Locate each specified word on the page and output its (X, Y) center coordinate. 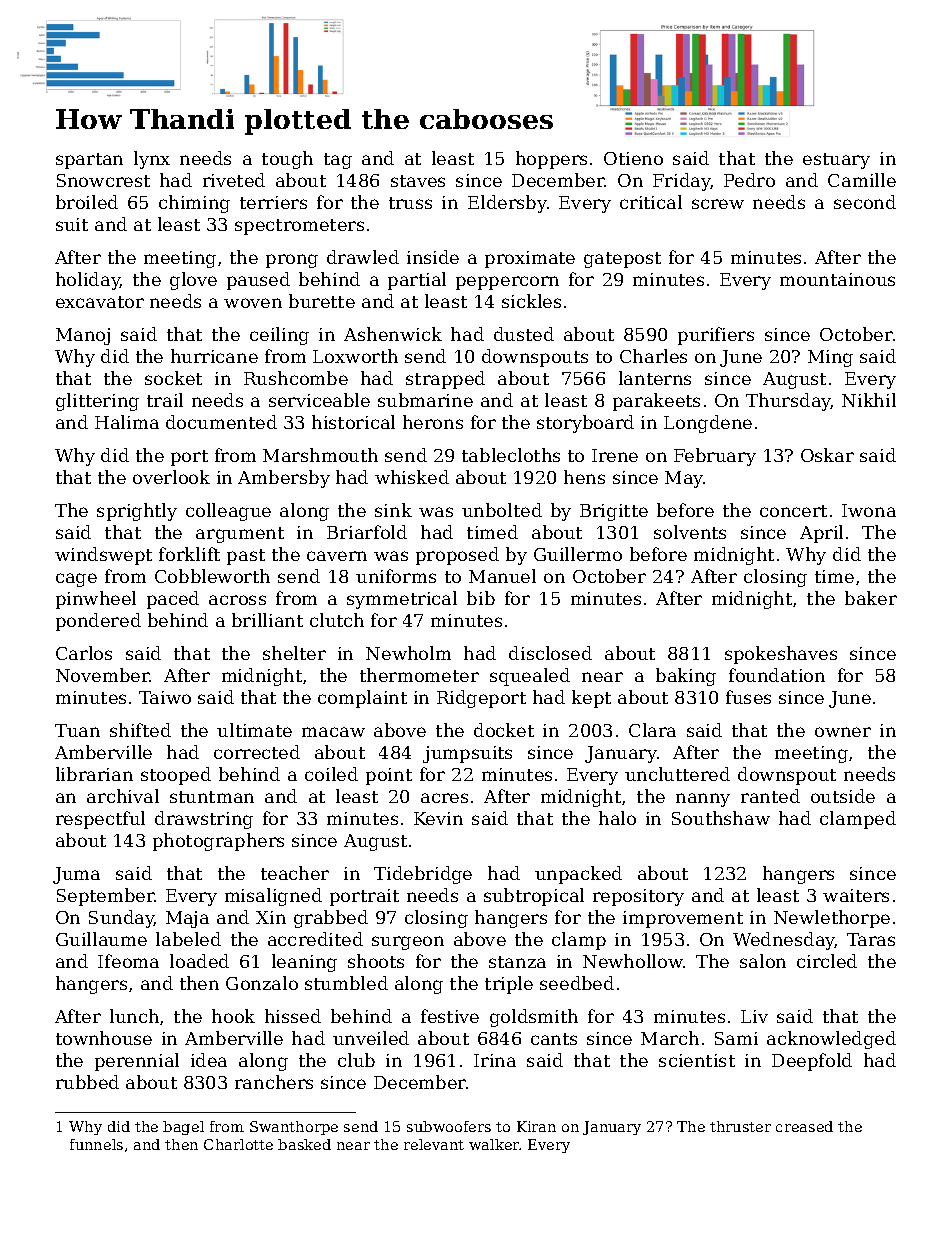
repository (638, 897)
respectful (100, 820)
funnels (96, 1144)
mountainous (837, 279)
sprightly (137, 512)
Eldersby (507, 204)
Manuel (502, 576)
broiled (87, 202)
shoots (376, 961)
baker (871, 598)
